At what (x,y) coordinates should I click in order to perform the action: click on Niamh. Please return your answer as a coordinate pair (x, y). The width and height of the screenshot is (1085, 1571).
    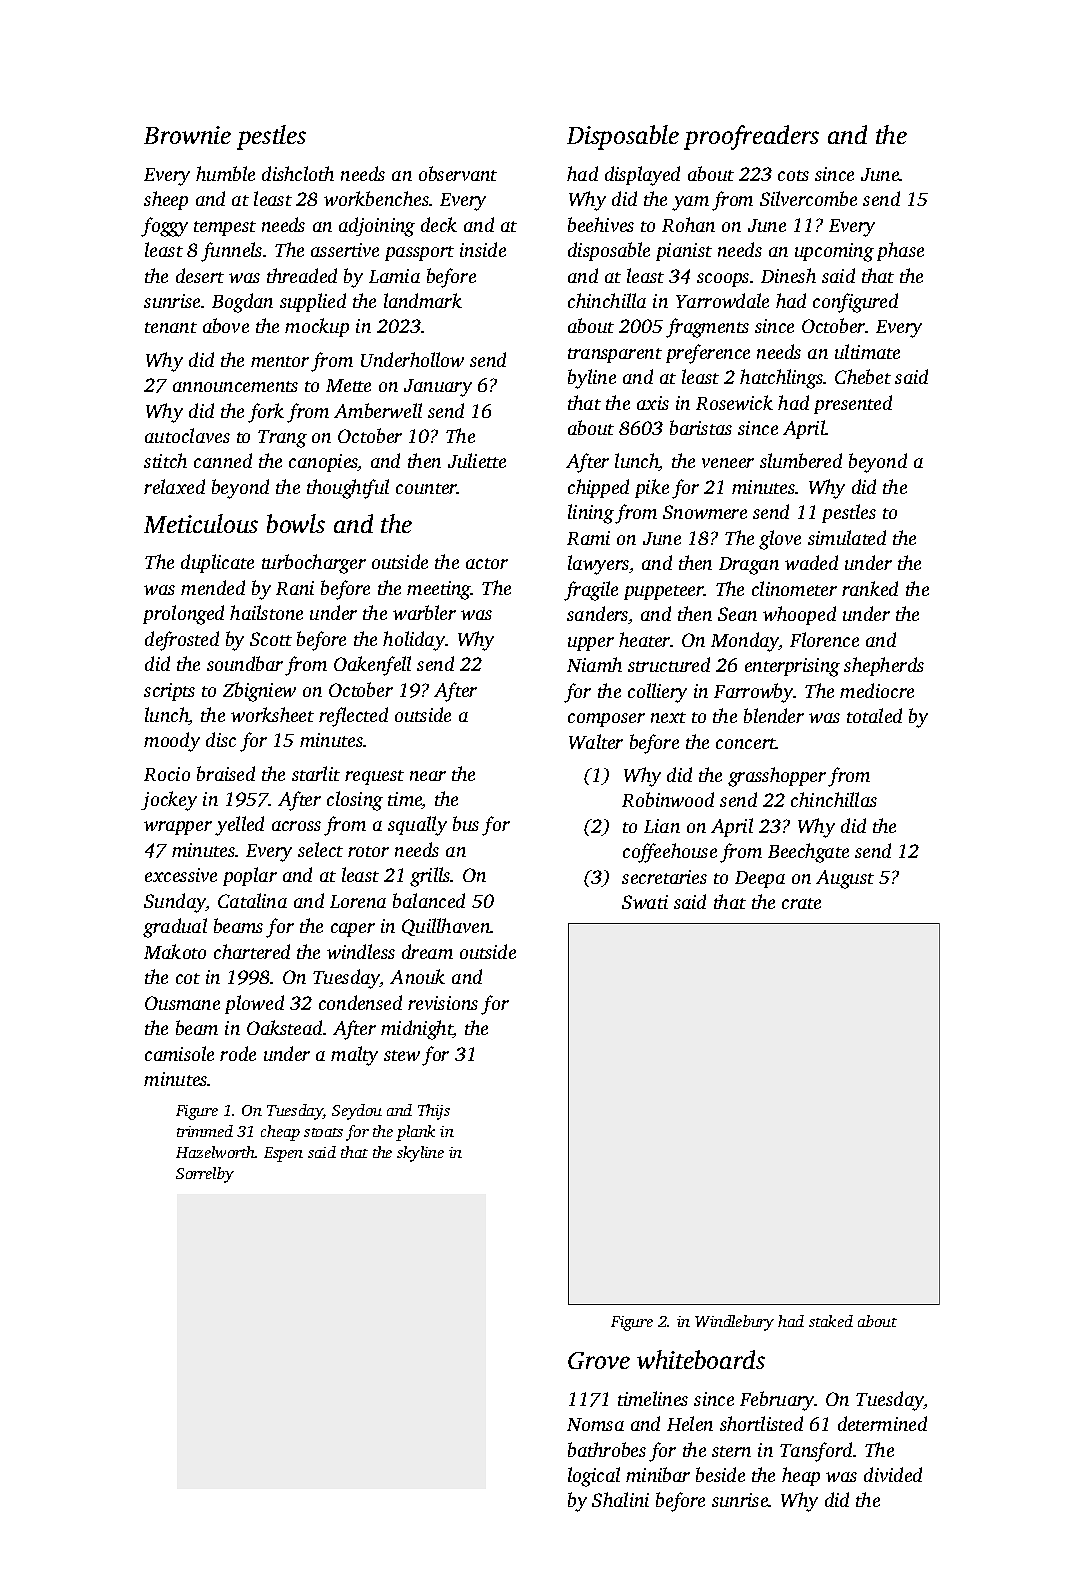
    Looking at the image, I should click on (594, 664).
